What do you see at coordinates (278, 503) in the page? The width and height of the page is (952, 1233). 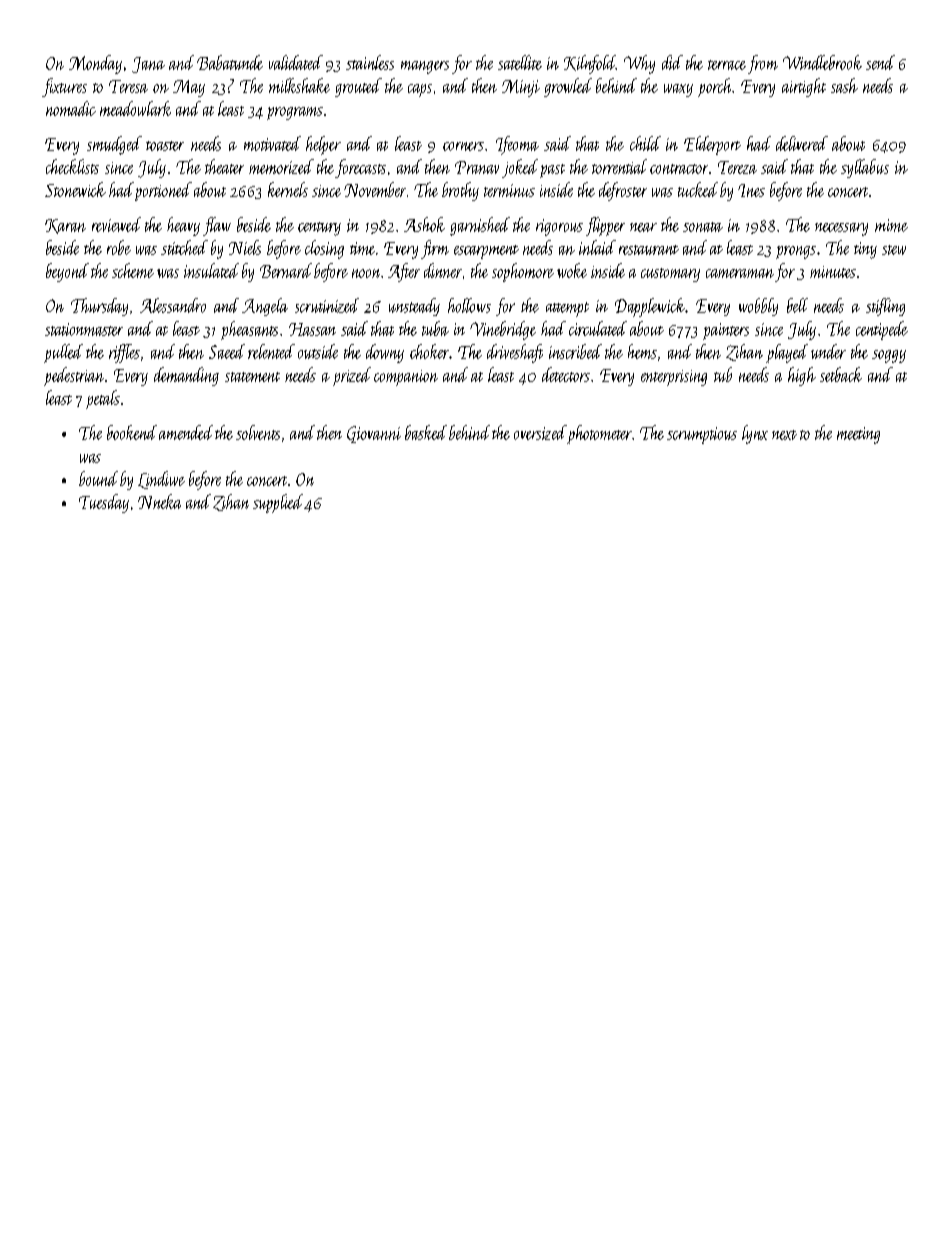 I see `supplied` at bounding box center [278, 503].
